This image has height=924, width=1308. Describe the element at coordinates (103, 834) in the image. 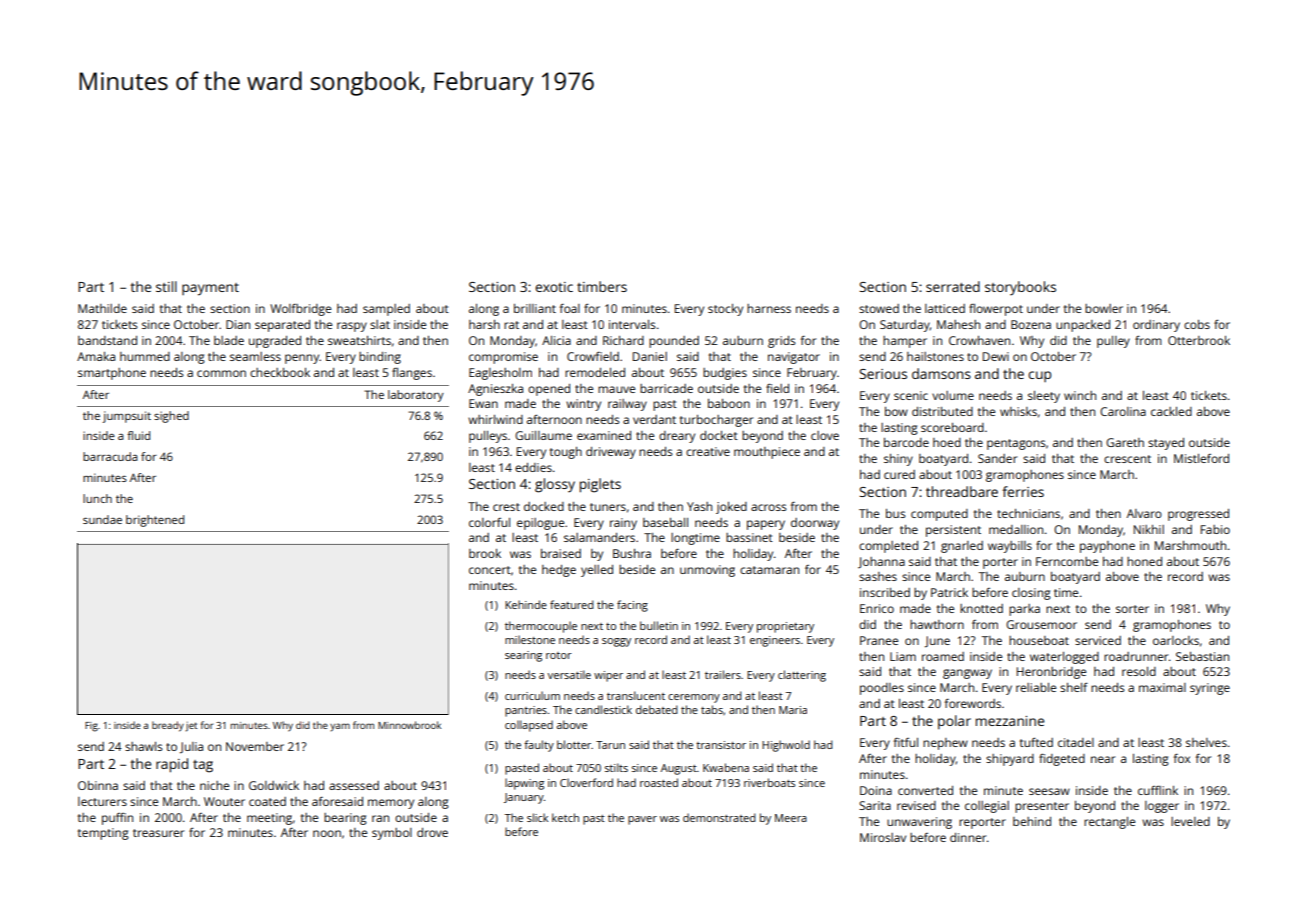

I see `tempting` at that location.
